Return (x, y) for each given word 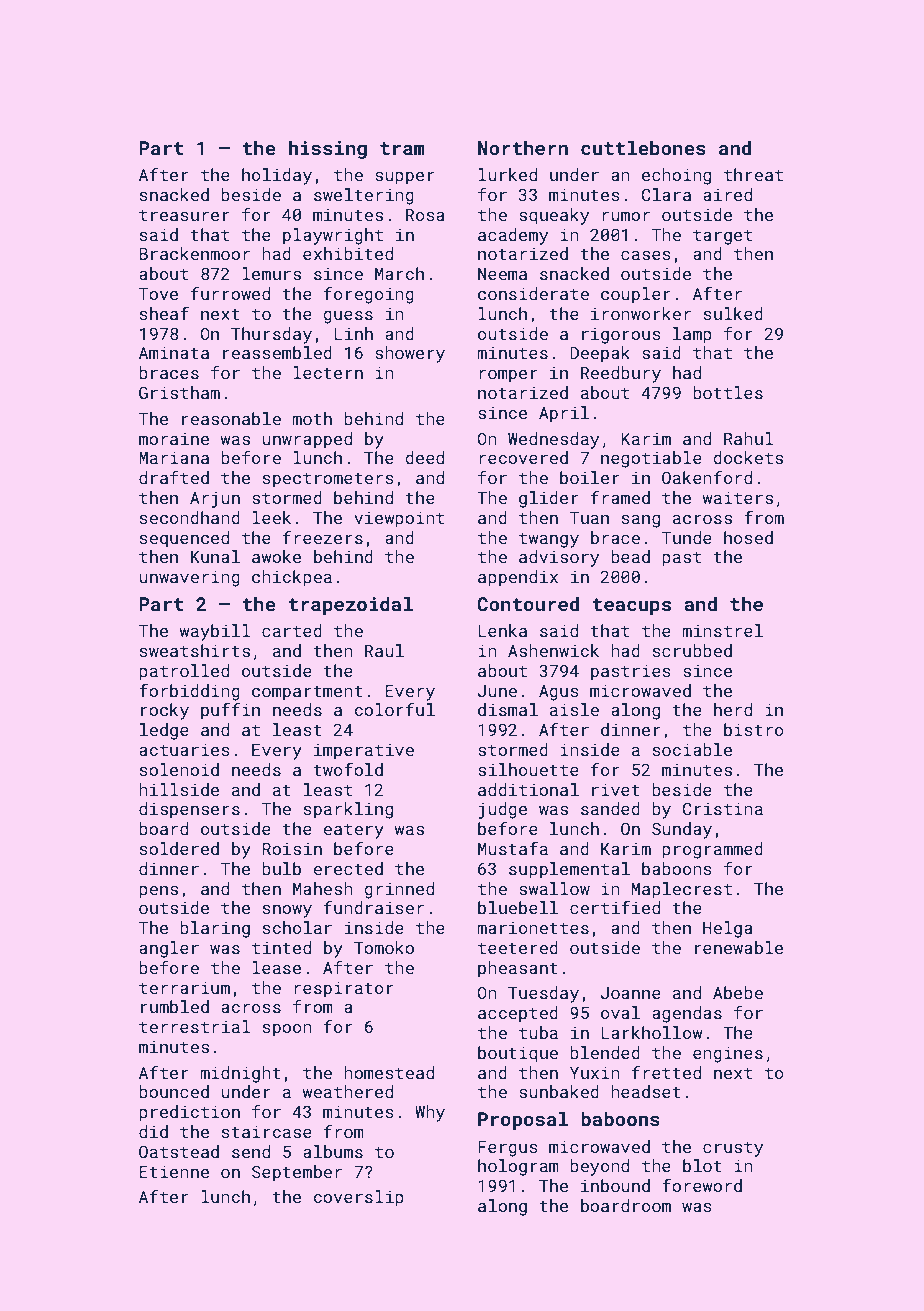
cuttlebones (643, 147)
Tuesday (543, 994)
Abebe (738, 992)
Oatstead (179, 1151)
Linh (353, 333)
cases (646, 255)
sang (641, 521)
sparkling (348, 810)
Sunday (682, 830)
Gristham (179, 392)
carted (292, 630)
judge (503, 810)
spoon (287, 1030)
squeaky (554, 216)
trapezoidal (350, 605)
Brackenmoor (194, 253)
